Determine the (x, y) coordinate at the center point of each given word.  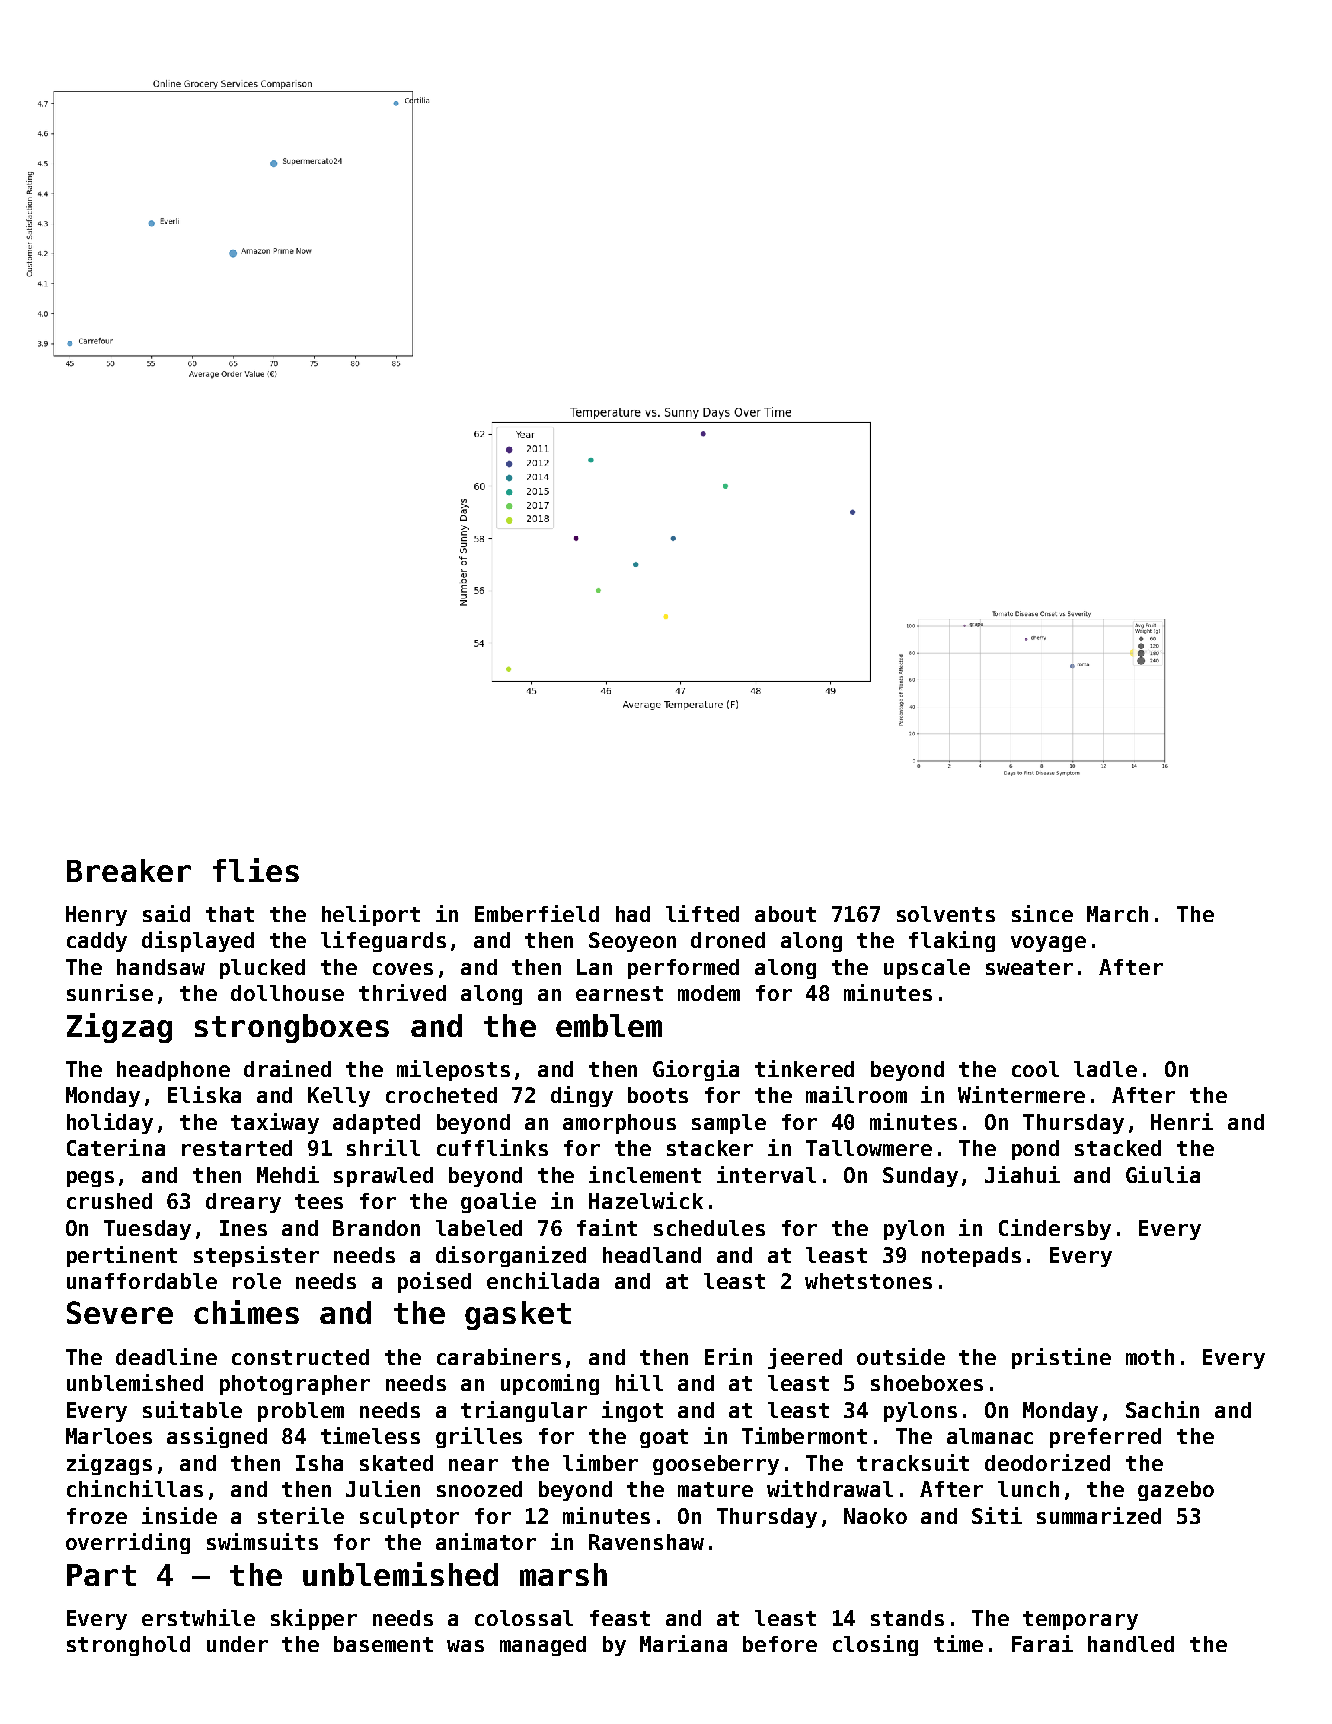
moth (1150, 1357)
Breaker (129, 870)
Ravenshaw (646, 1542)
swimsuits (262, 1541)
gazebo (1176, 1491)
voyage (1048, 944)
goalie (498, 1202)
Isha (319, 1463)
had (633, 914)
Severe (120, 1312)
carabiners (499, 1356)
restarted (237, 1148)
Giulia (1163, 1174)
